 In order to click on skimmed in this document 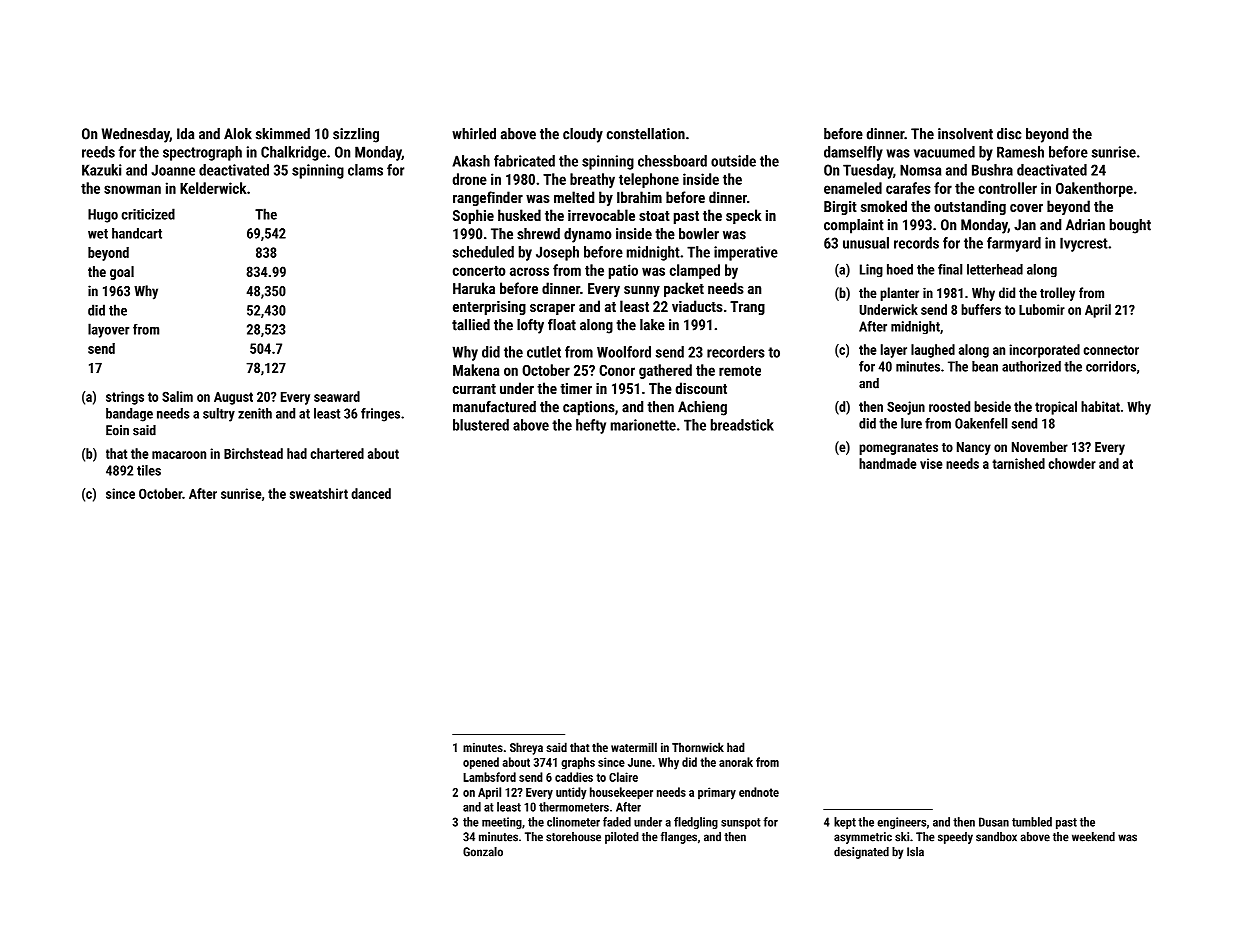, I will do `click(283, 134)`.
